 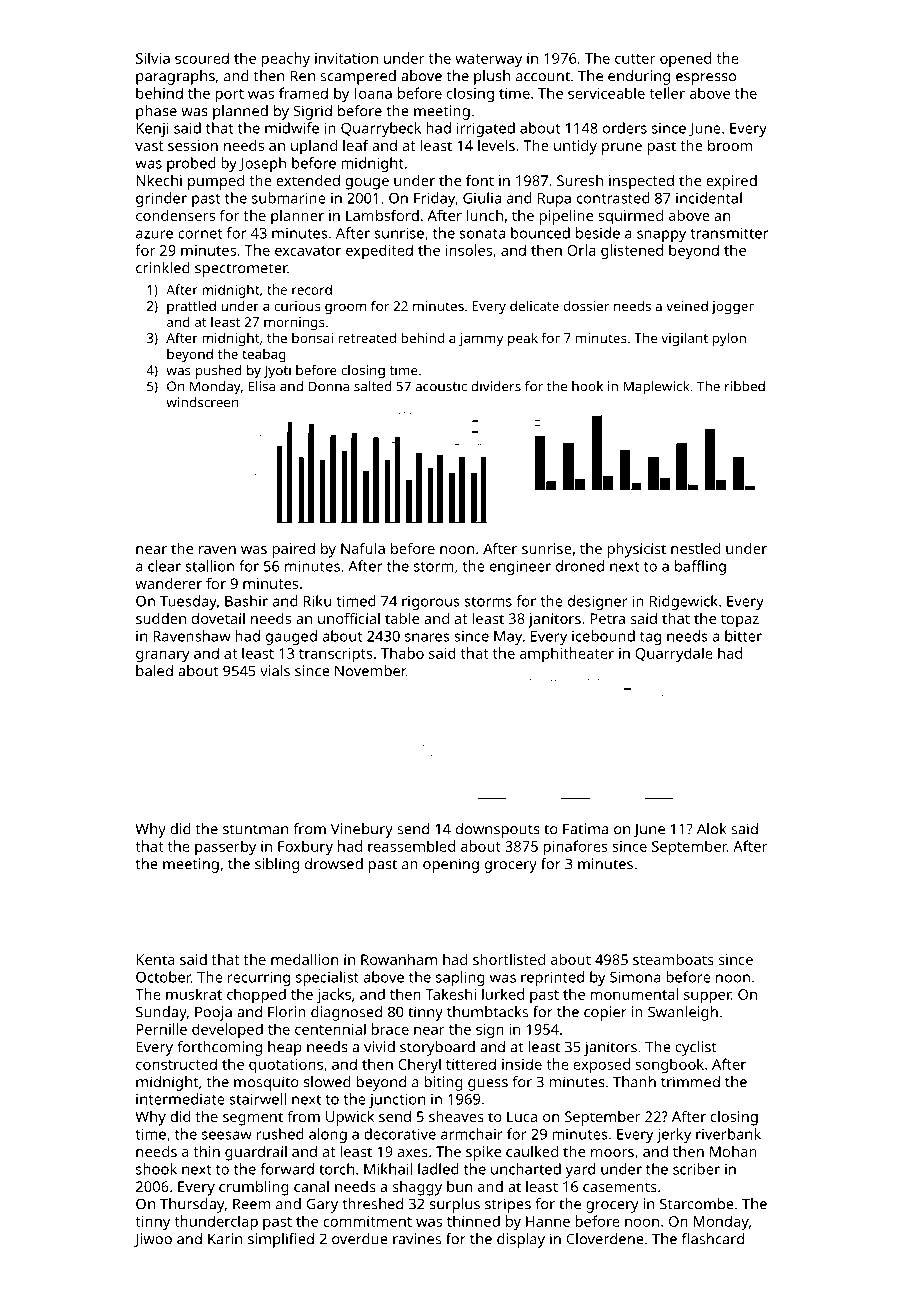 I want to click on invitation, so click(x=346, y=58).
